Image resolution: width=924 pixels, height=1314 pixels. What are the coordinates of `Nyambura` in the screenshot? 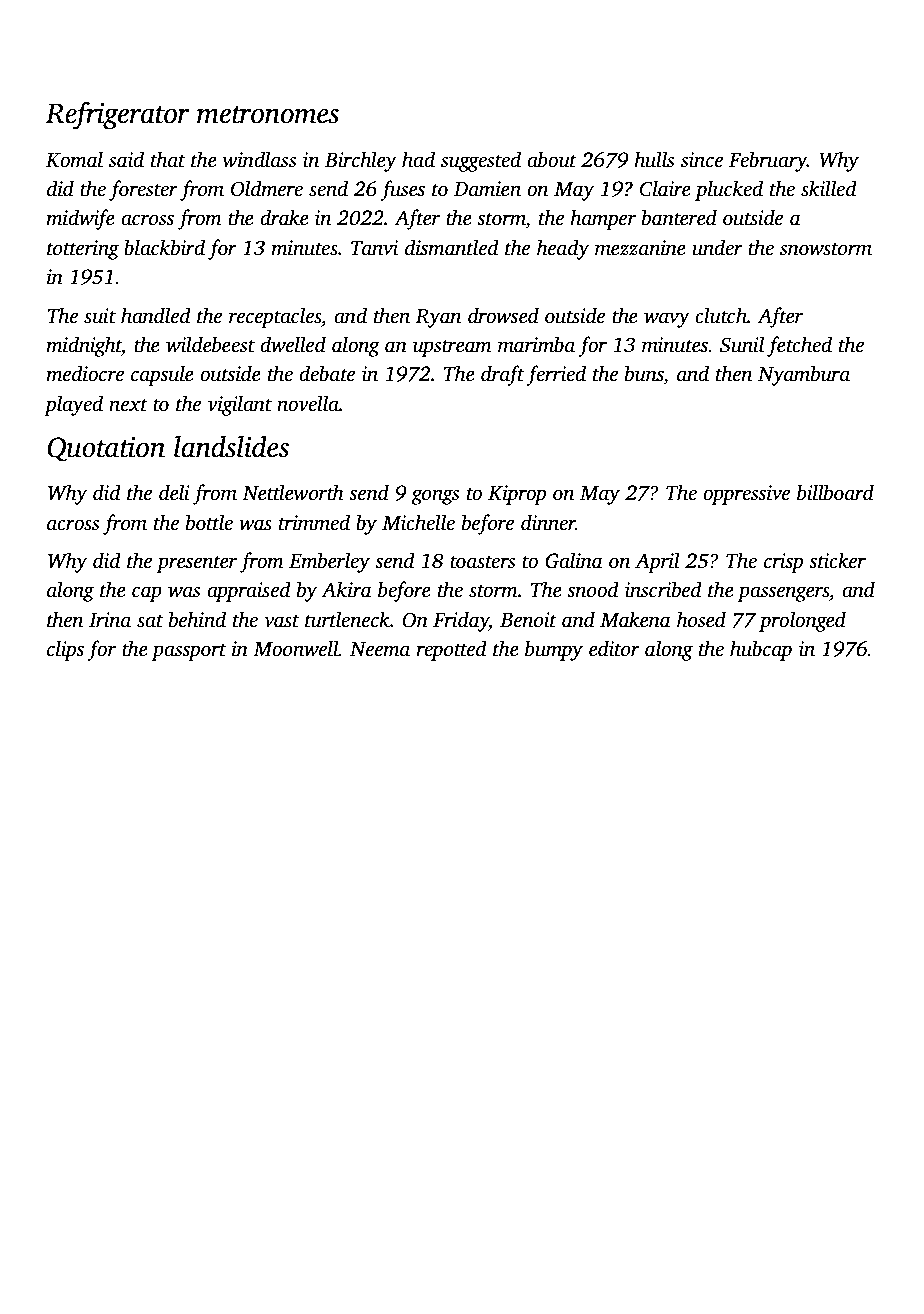 It's located at (804, 375).
